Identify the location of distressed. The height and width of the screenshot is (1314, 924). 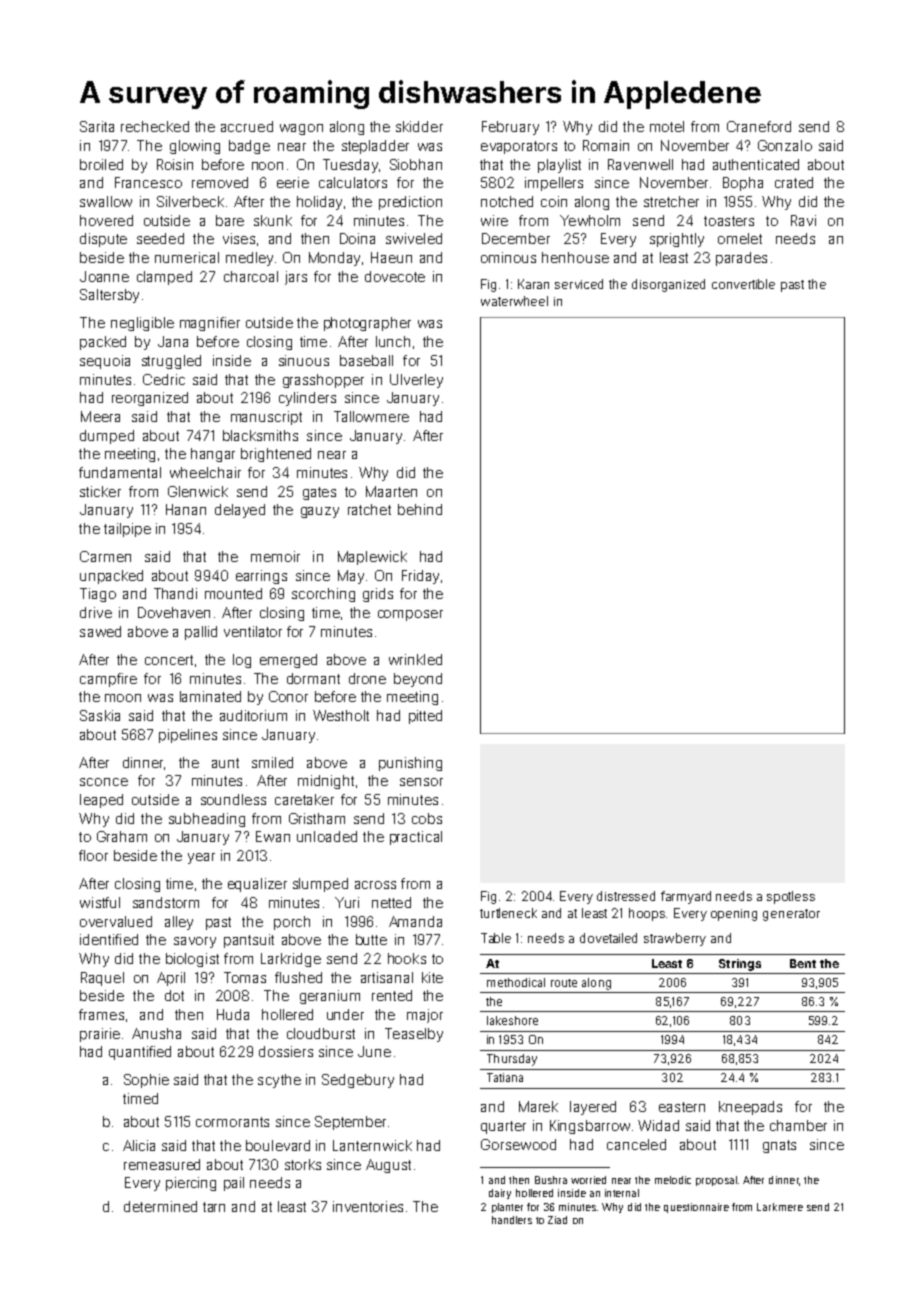
(626, 896).
